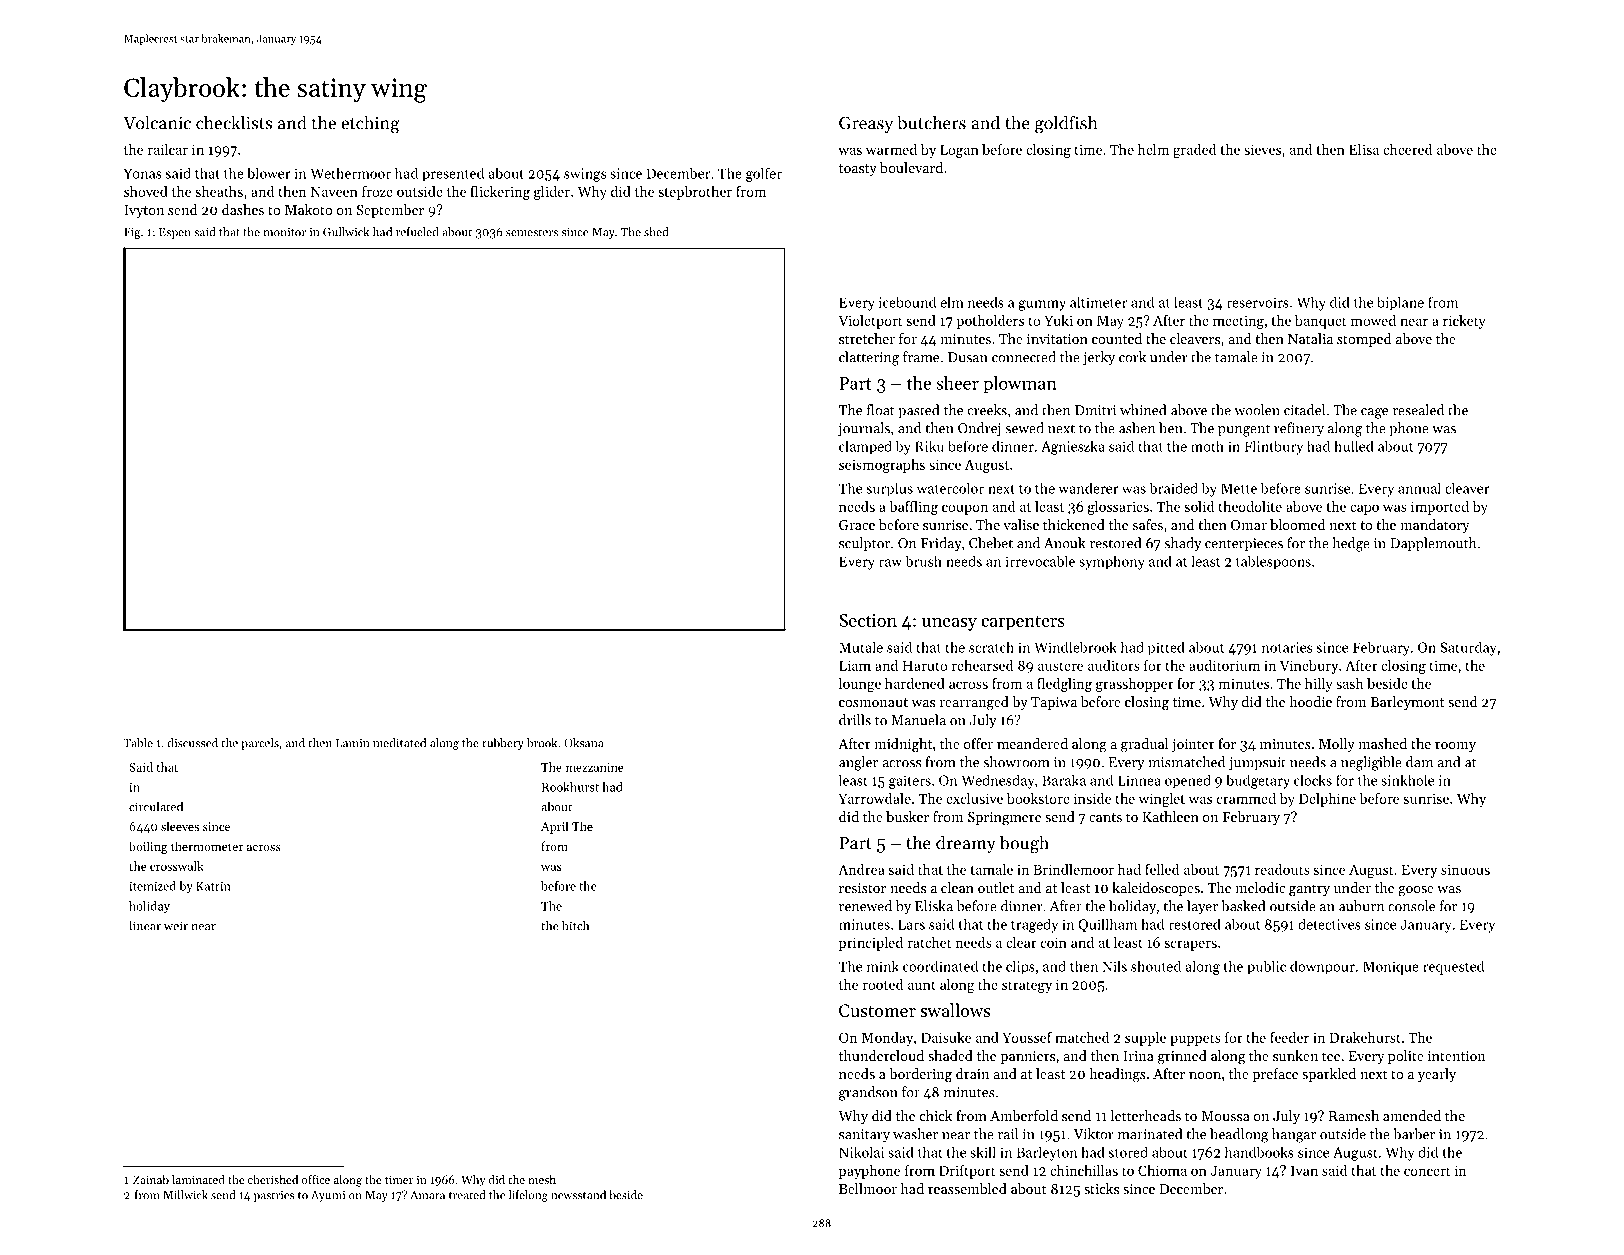 The image size is (1624, 1255). Describe the element at coordinates (907, 816) in the image. I see `busker` at that location.
